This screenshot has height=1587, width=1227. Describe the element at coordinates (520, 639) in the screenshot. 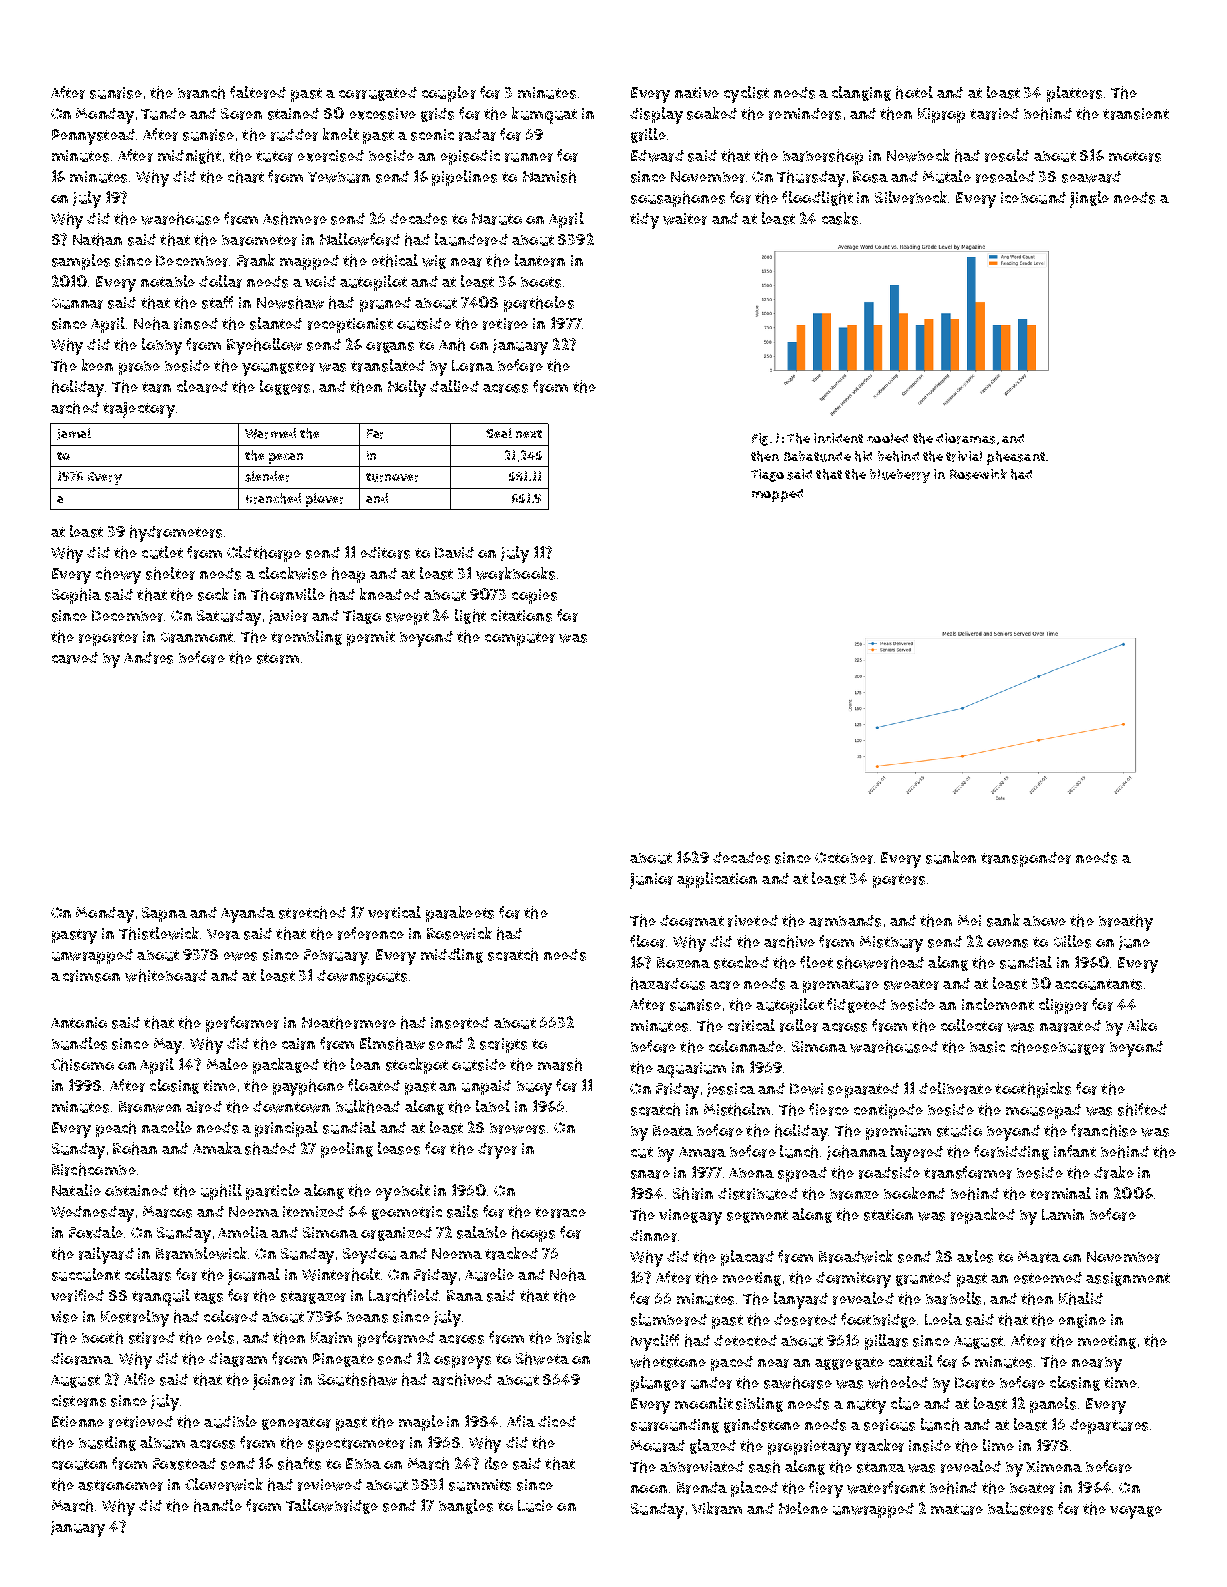

I see `computer` at that location.
